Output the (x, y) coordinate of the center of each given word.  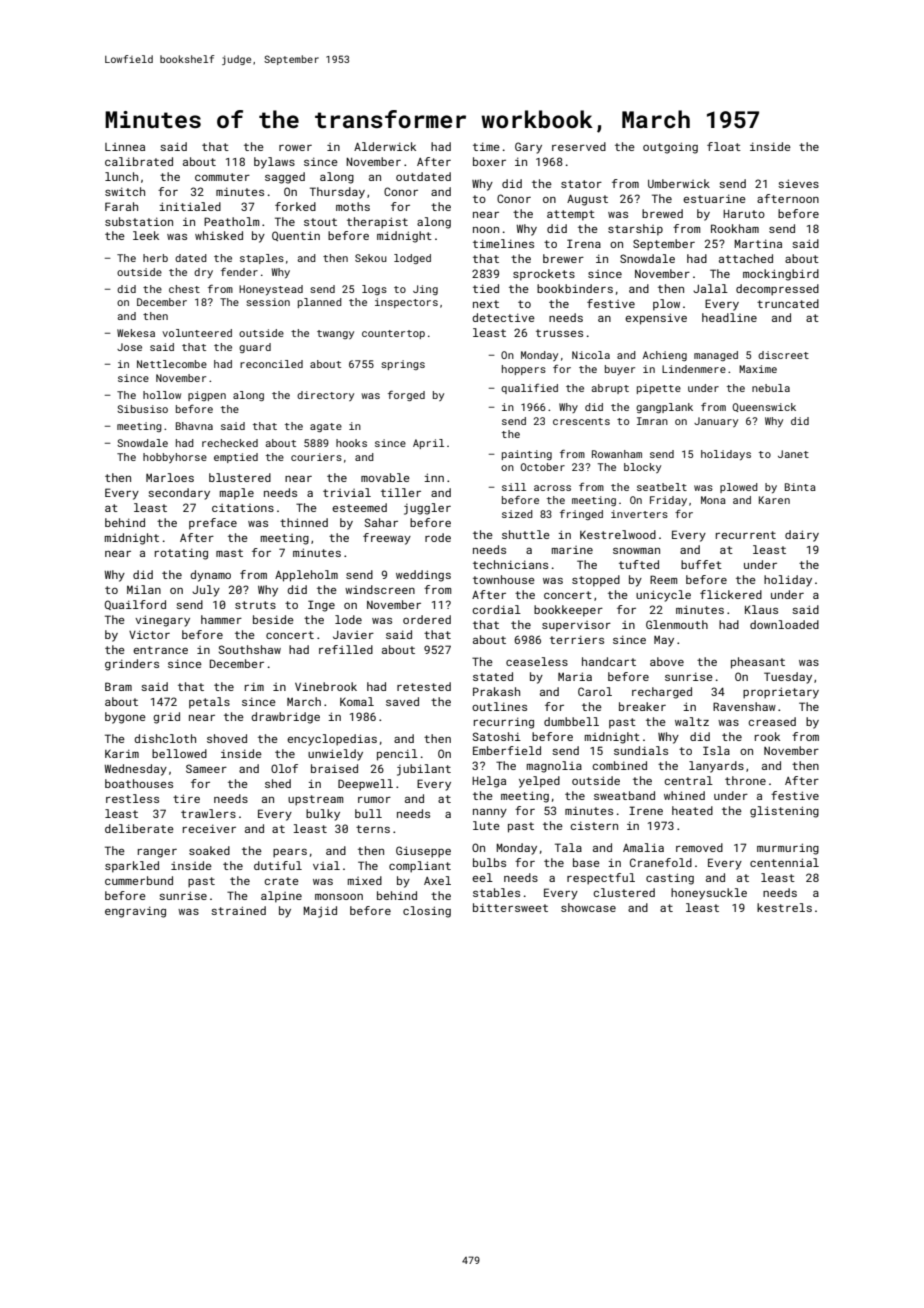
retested (424, 686)
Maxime (758, 369)
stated (493, 676)
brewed (662, 213)
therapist (377, 223)
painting (527, 455)
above (667, 661)
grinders (132, 665)
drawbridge (285, 718)
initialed (190, 206)
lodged (412, 259)
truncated (788, 303)
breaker (642, 706)
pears (290, 853)
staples (262, 259)
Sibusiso (142, 409)
